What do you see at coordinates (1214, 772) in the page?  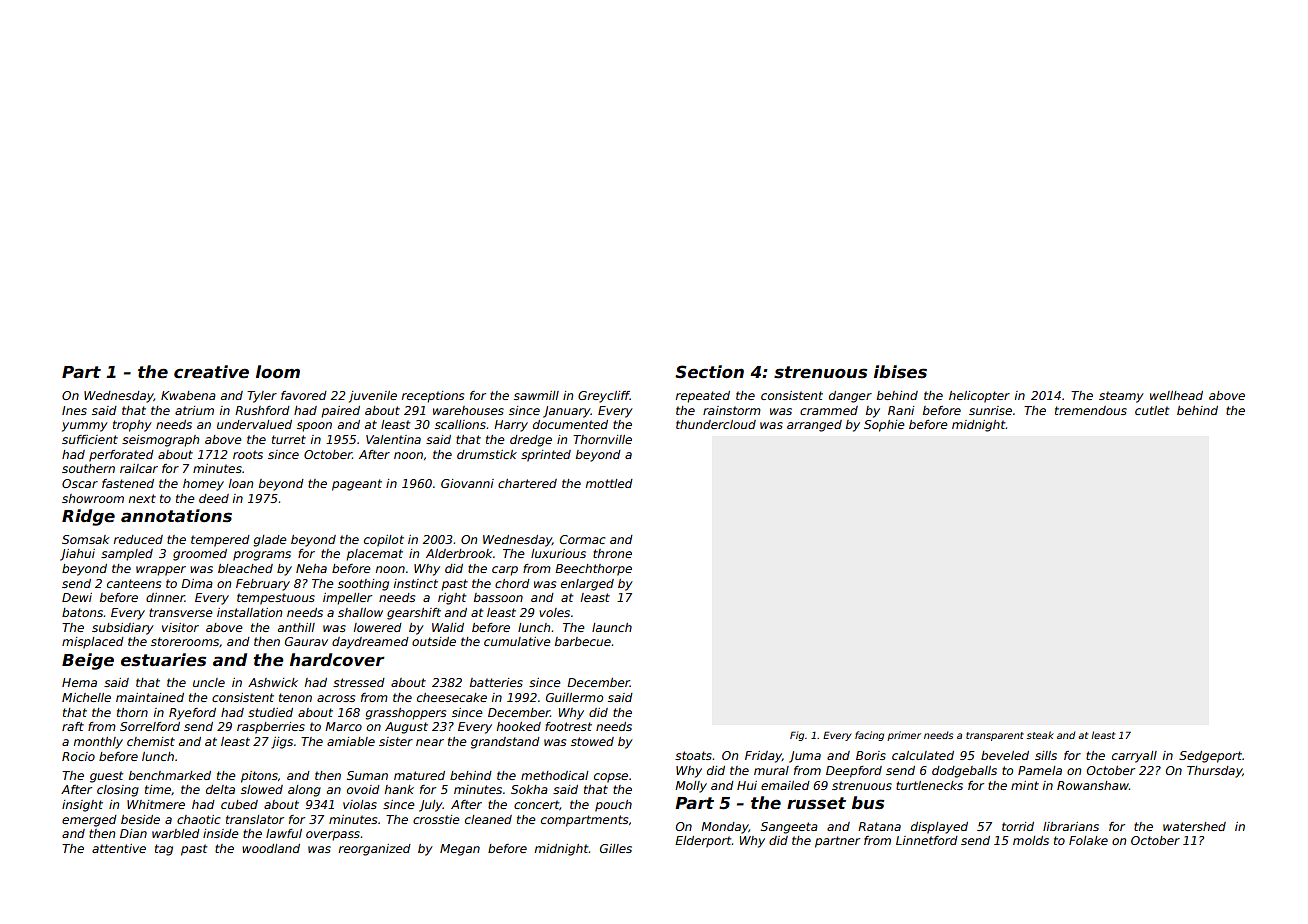 I see `Thursday` at bounding box center [1214, 772].
